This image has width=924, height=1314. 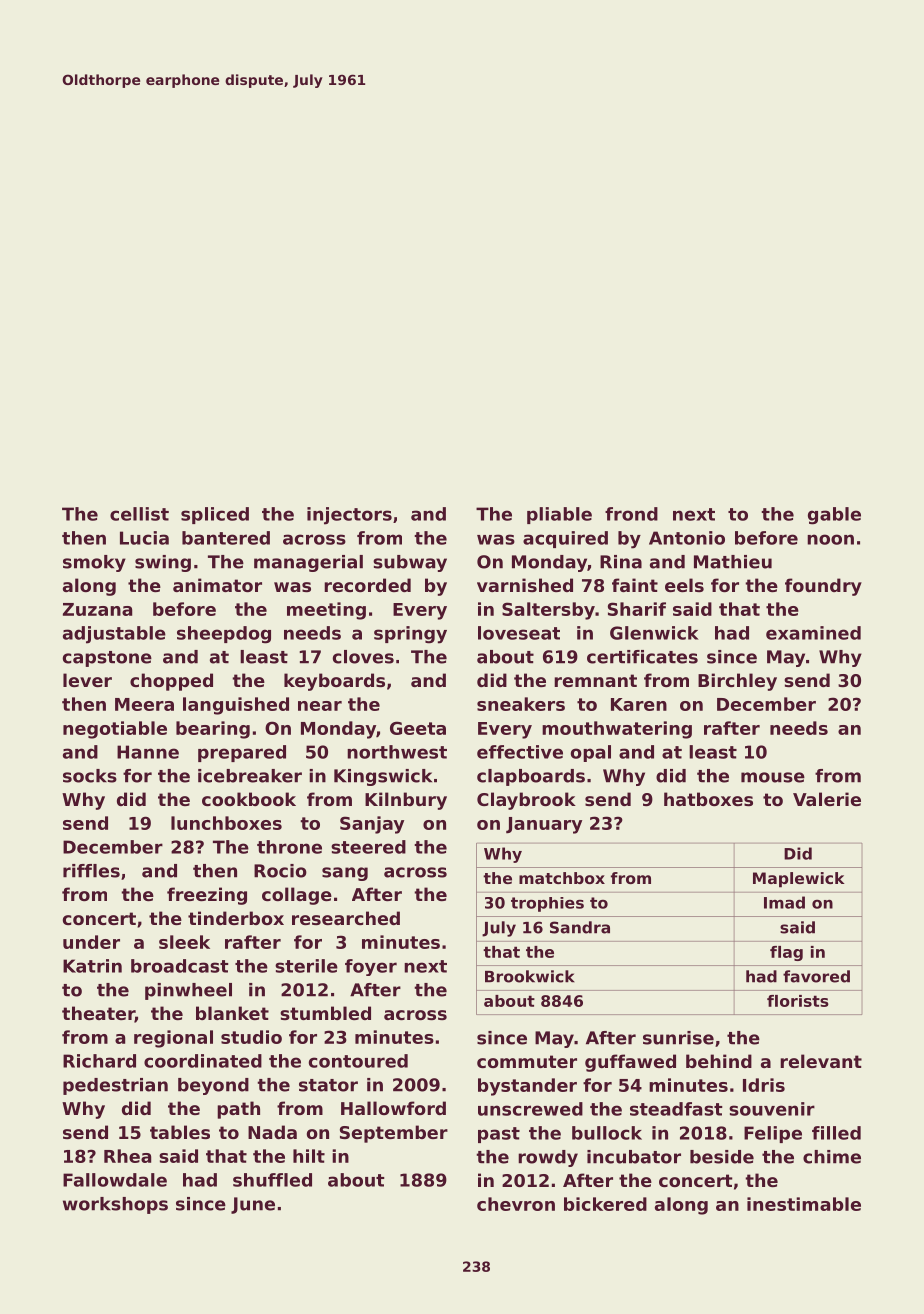 I want to click on workshops, so click(x=115, y=1205).
